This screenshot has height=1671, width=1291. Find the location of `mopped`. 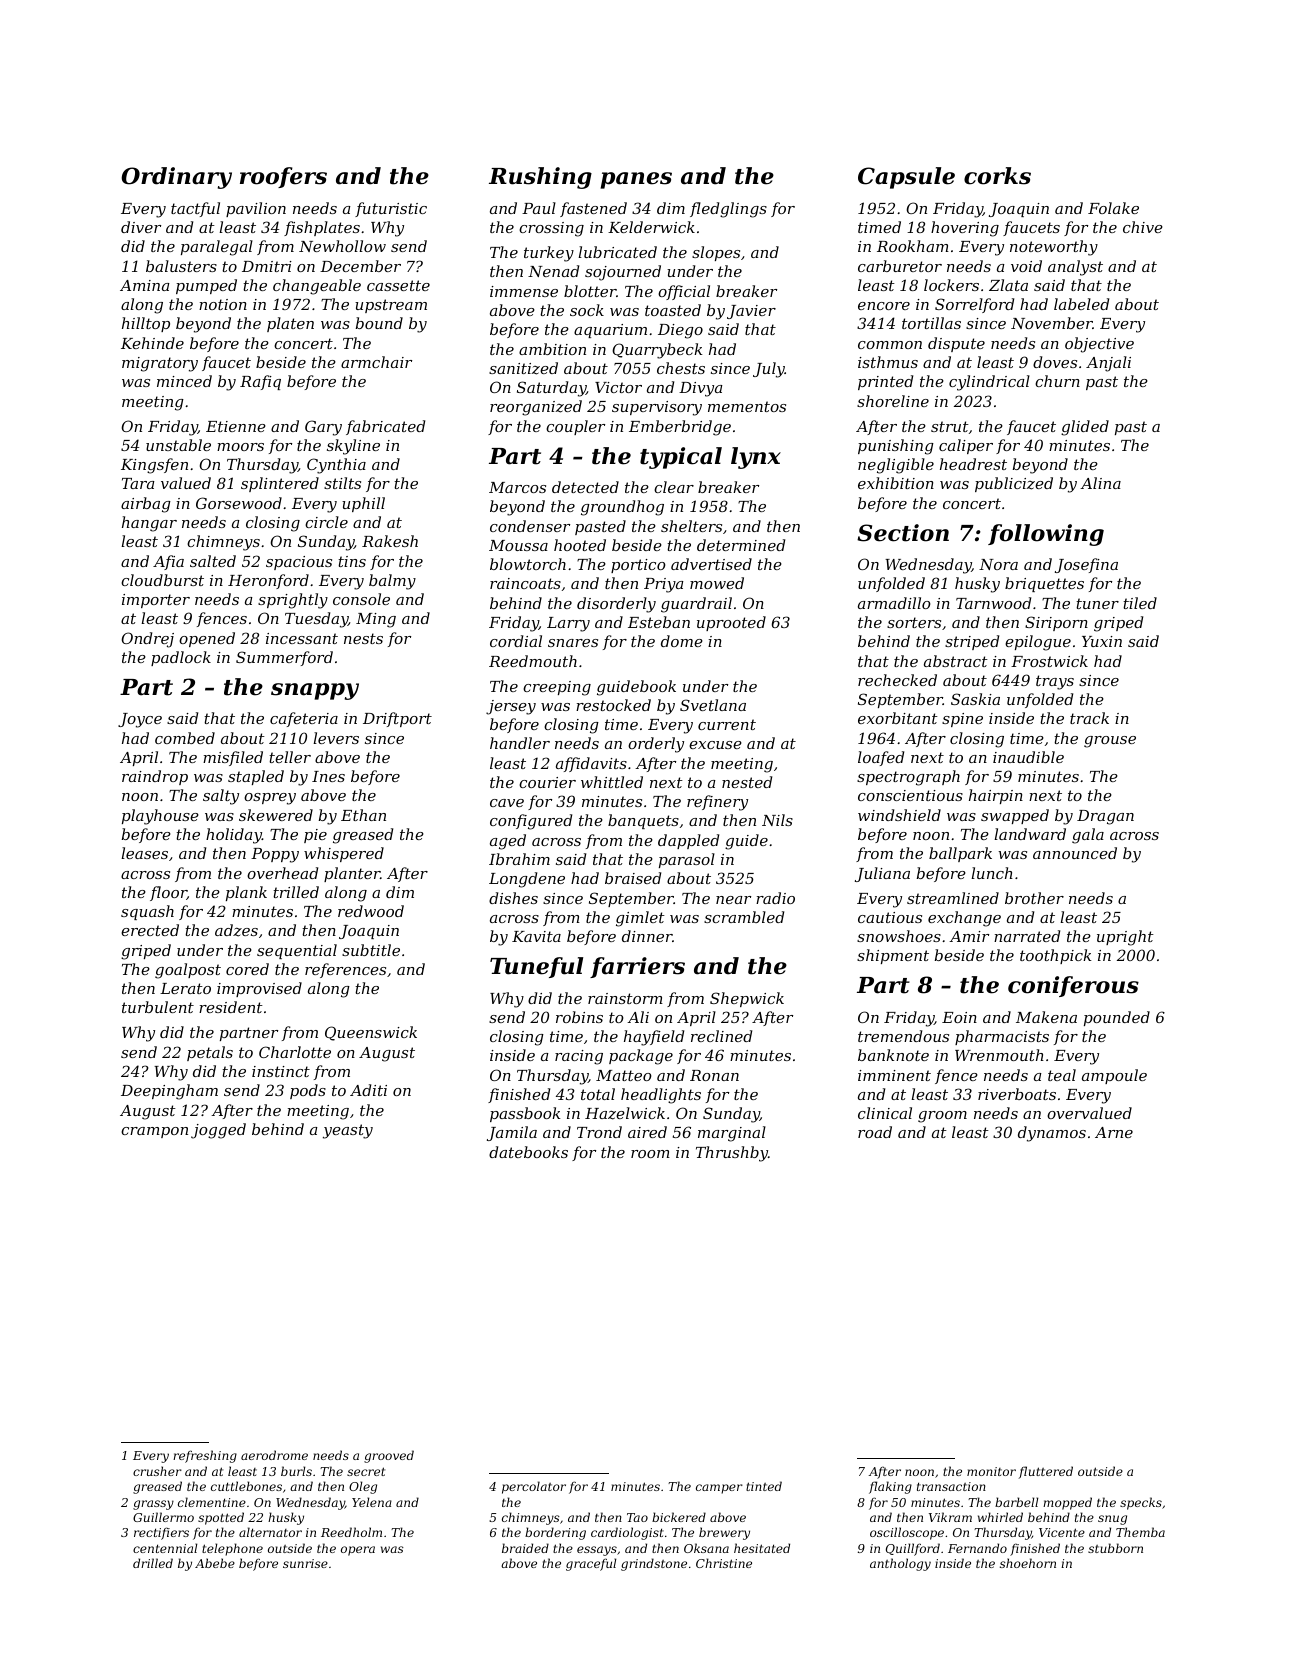

mopped is located at coordinates (1067, 1503).
